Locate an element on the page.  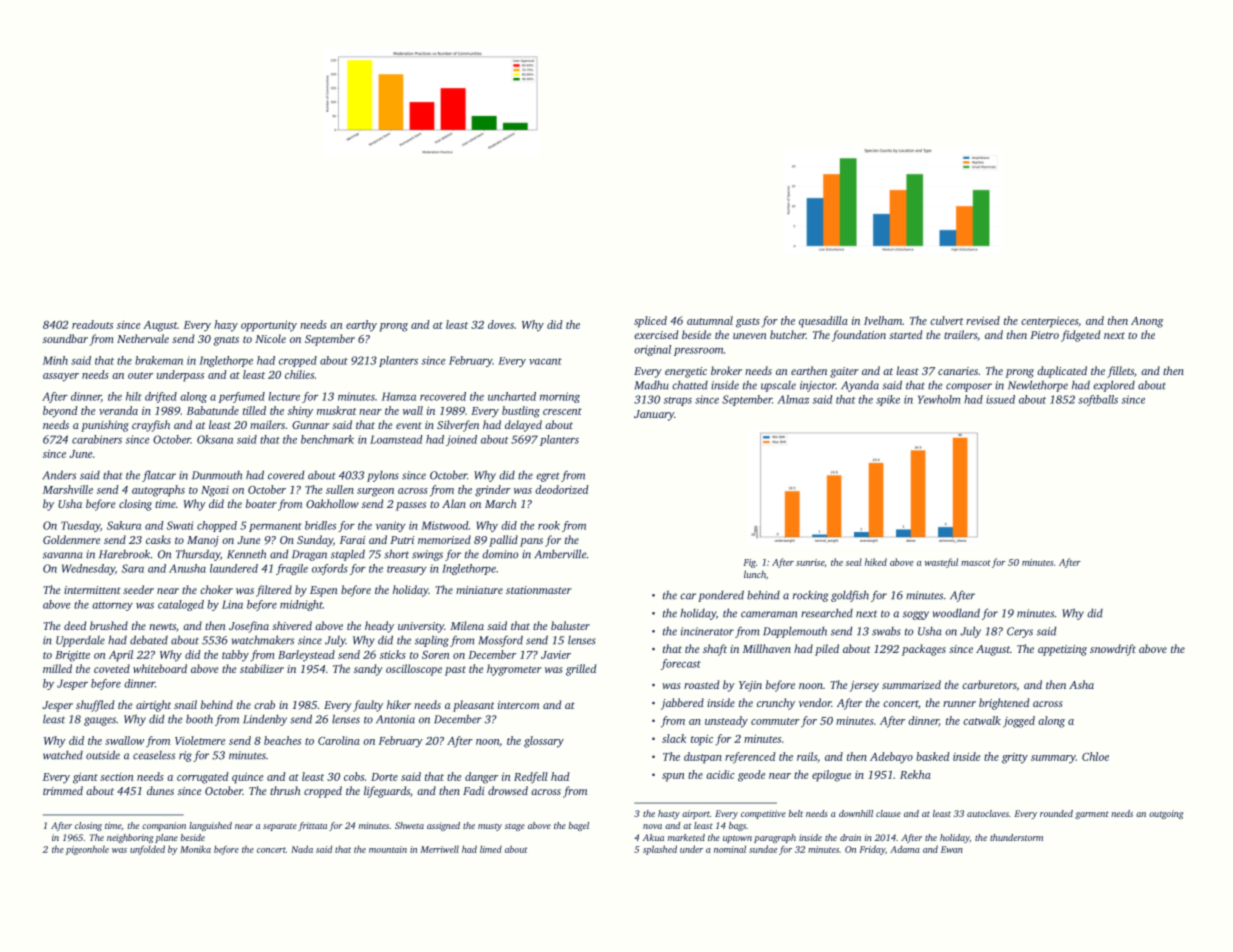
baluster is located at coordinates (570, 625).
